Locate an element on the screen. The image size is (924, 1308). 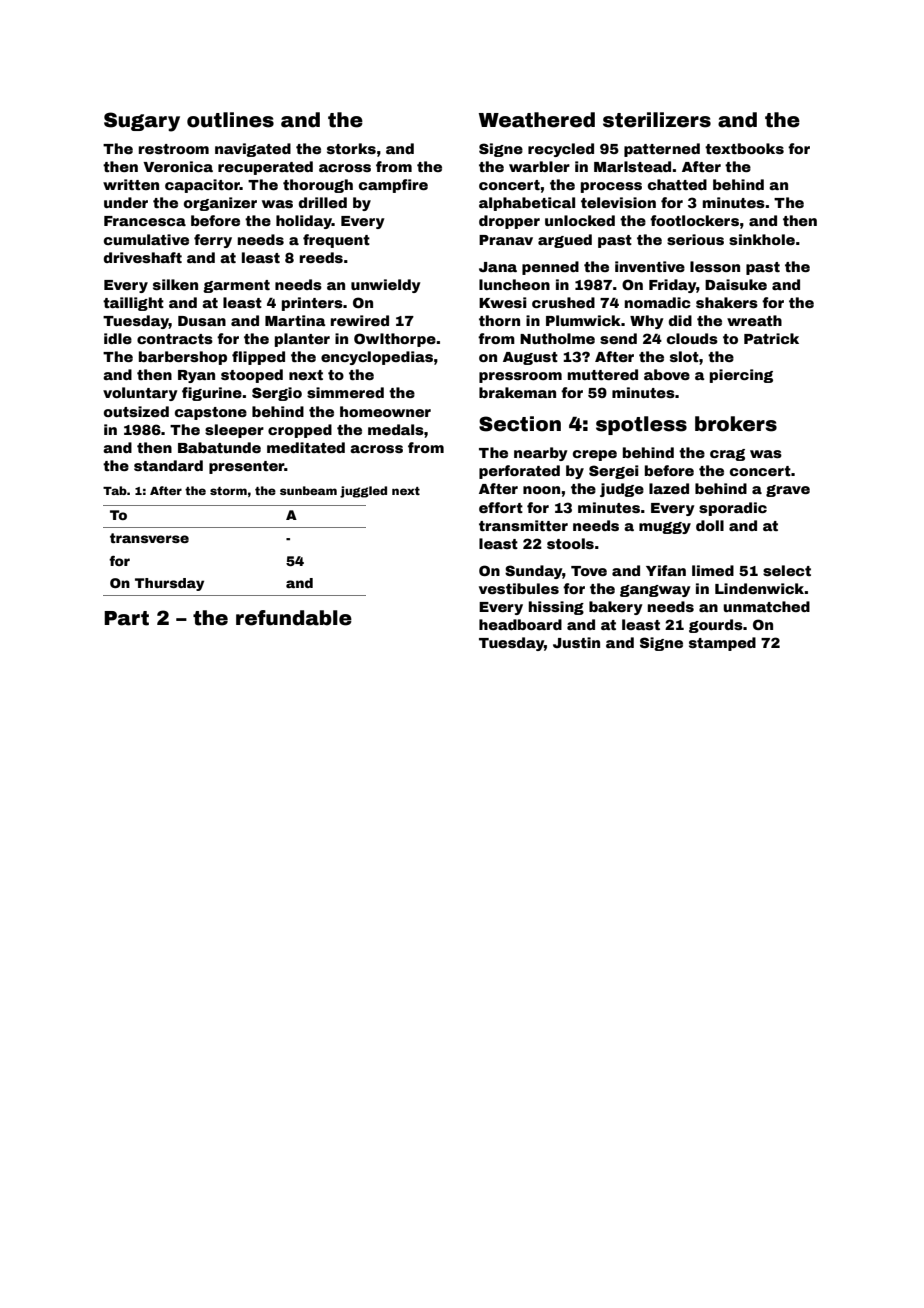
Weathered is located at coordinates (537, 120).
